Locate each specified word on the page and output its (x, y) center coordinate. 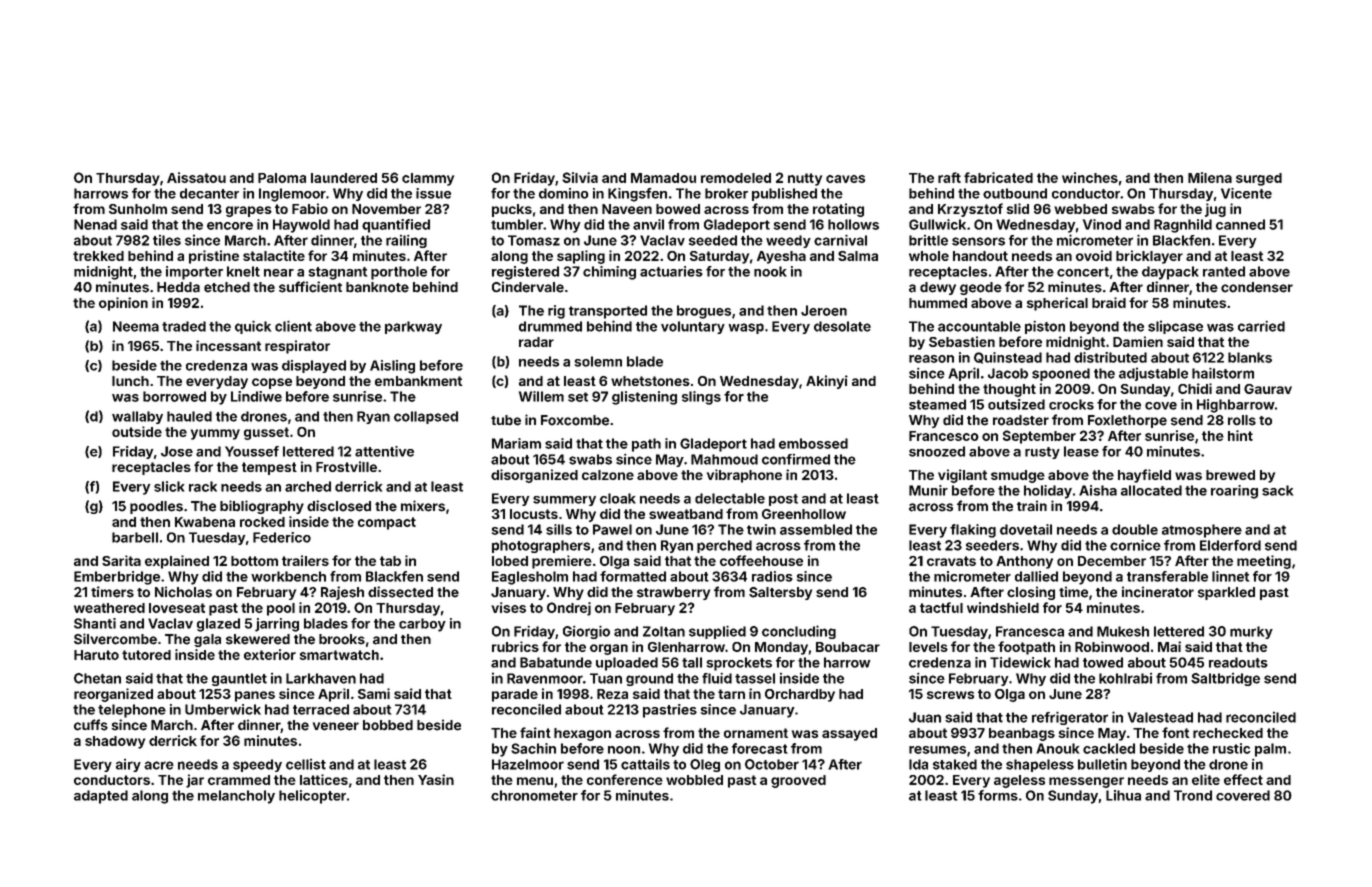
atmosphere (1202, 531)
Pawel (612, 529)
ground (649, 679)
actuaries (671, 271)
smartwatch (339, 655)
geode (981, 288)
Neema (136, 326)
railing (406, 241)
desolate (842, 326)
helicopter (312, 797)
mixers (423, 506)
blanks (1250, 357)
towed (1103, 662)
